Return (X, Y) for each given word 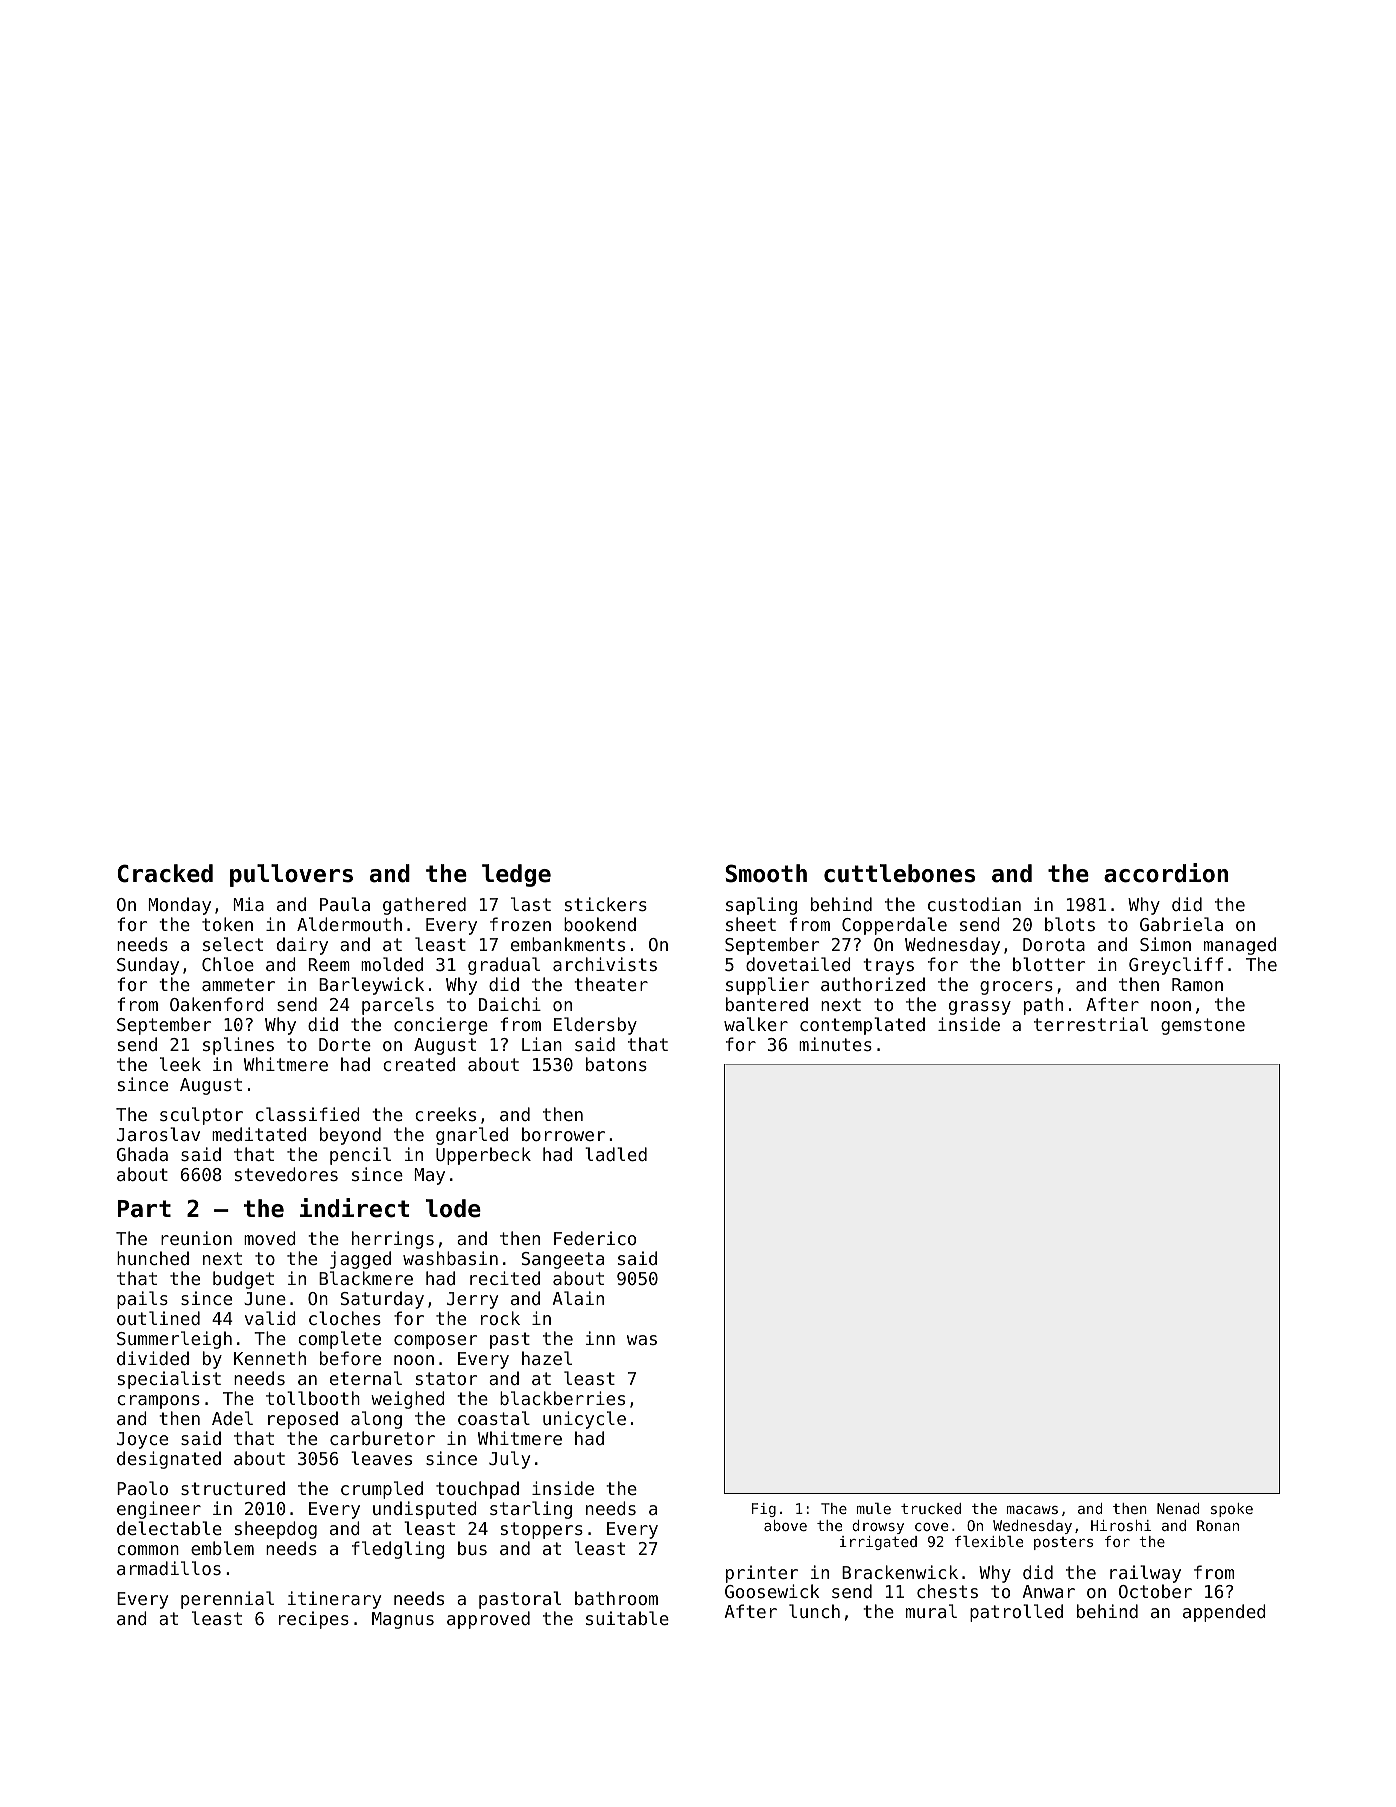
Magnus (403, 1620)
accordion (1166, 873)
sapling (761, 906)
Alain (578, 1298)
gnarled (472, 1136)
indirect (354, 1208)
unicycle (584, 1420)
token (227, 924)
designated (169, 1460)
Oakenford (217, 1004)
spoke (1232, 1510)
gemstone (1203, 1026)
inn (600, 1338)
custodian (974, 904)
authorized (873, 984)
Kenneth (270, 1358)
